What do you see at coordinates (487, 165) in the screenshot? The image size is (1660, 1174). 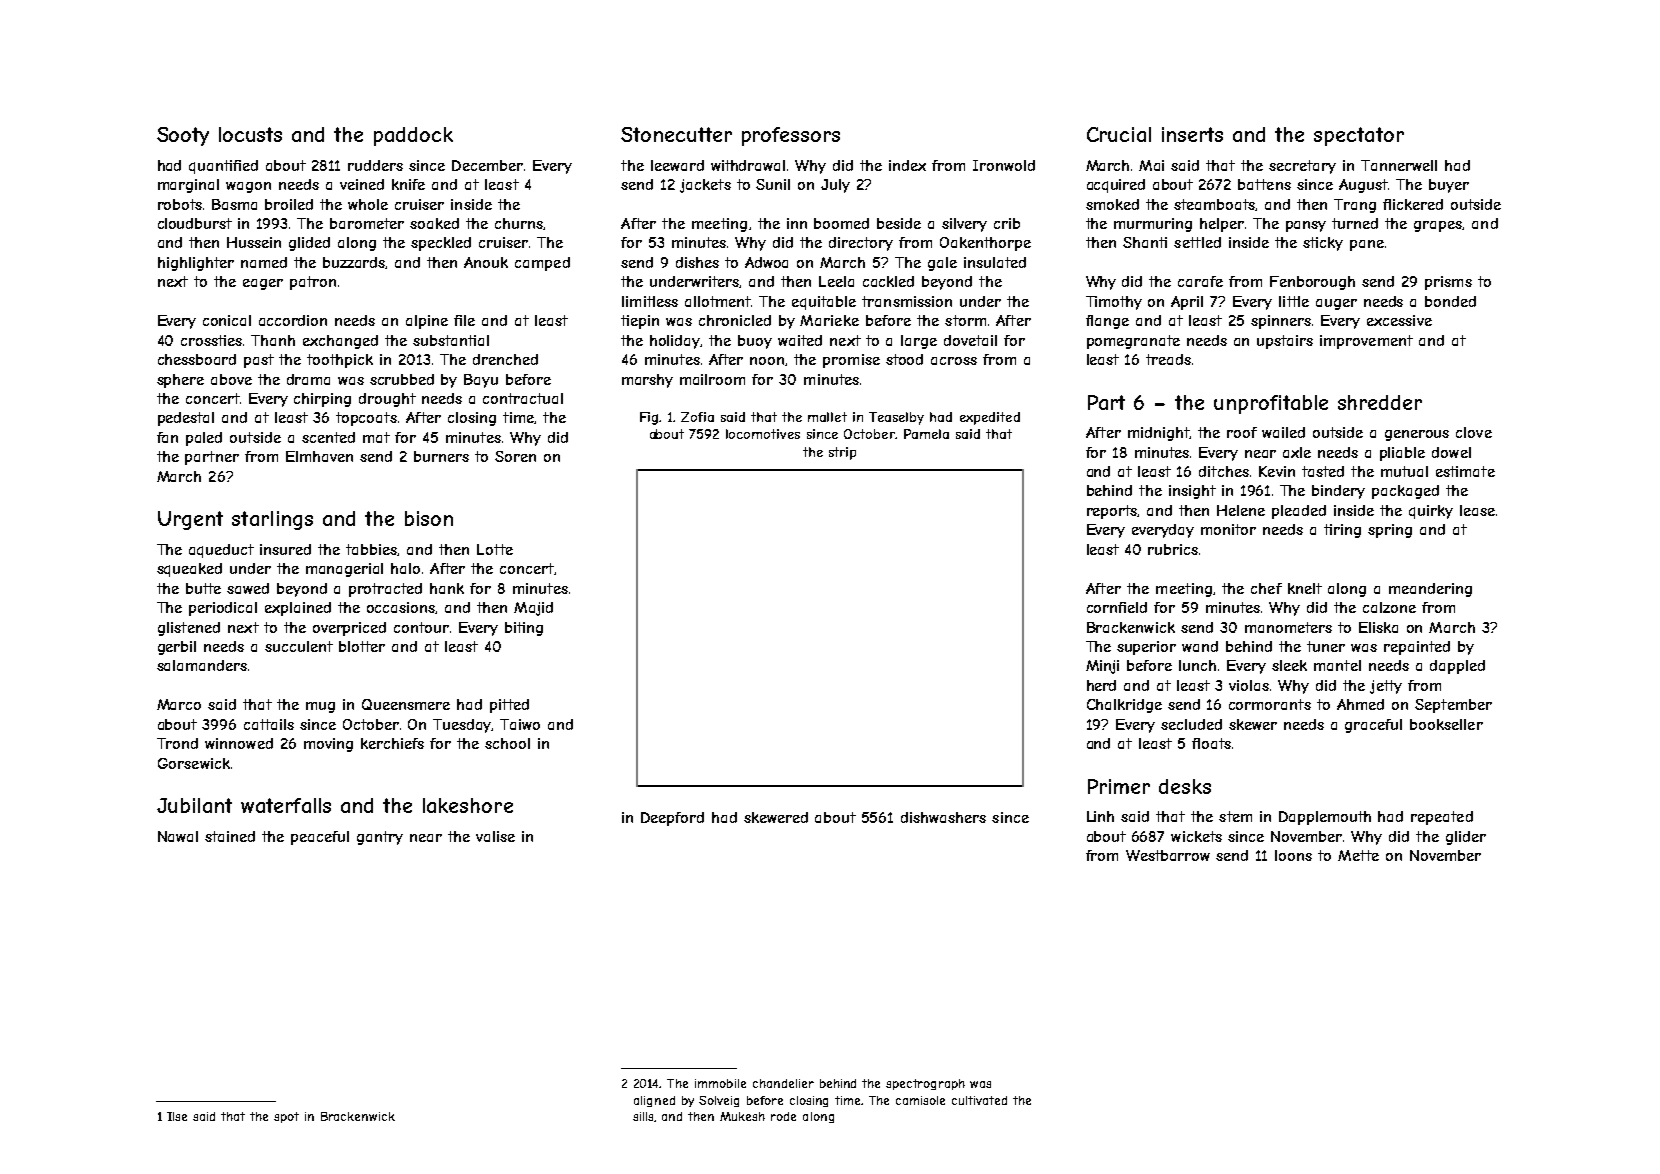 I see `December` at bounding box center [487, 165].
